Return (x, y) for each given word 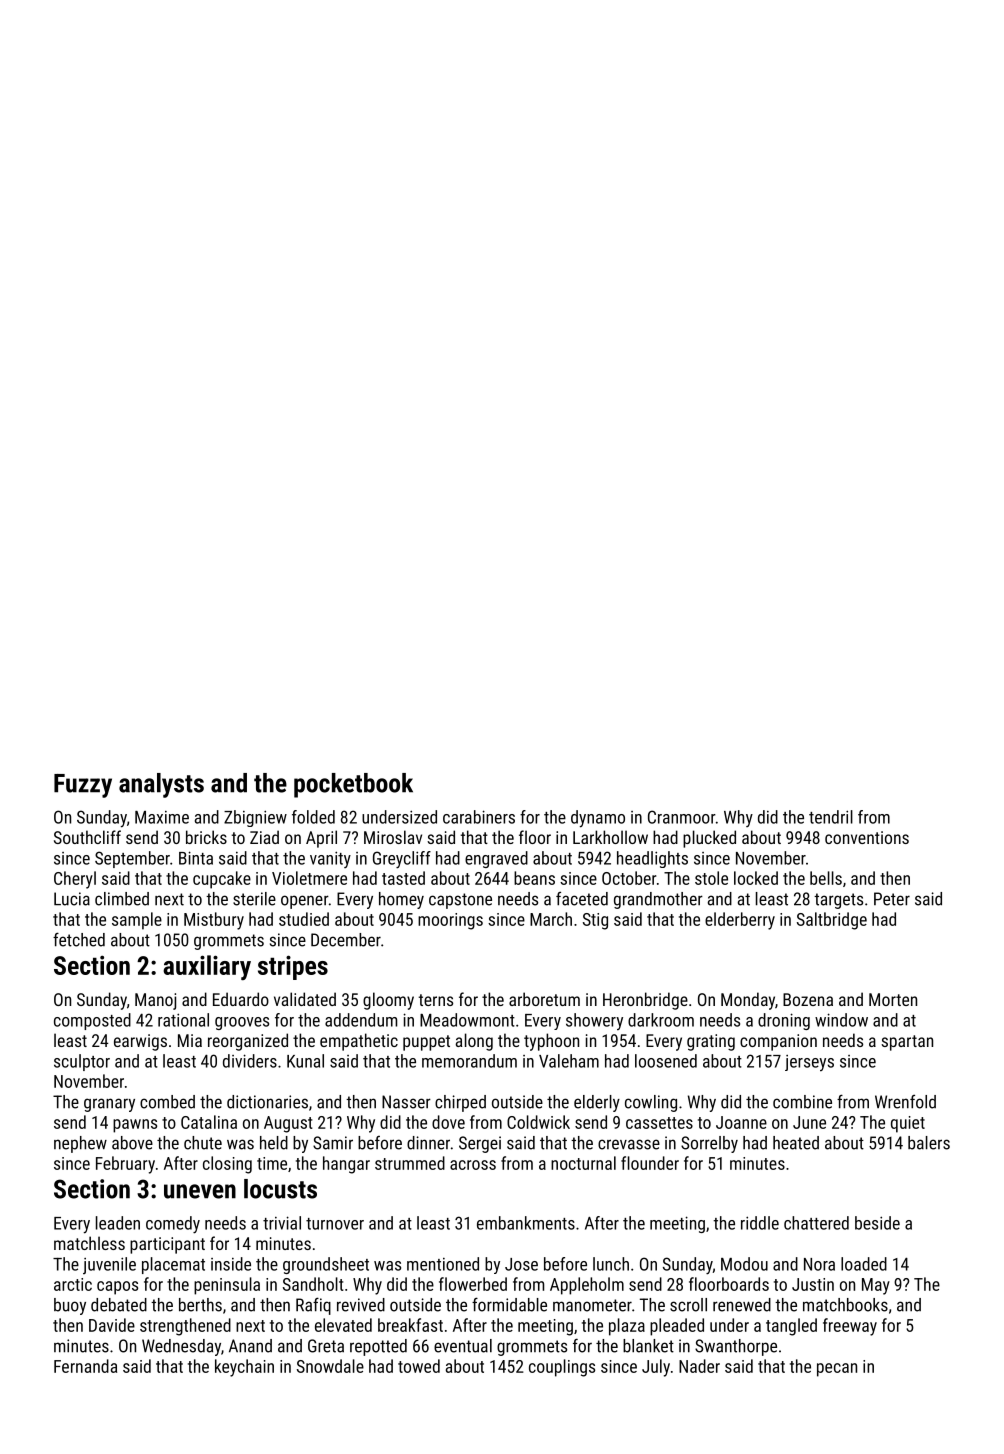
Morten (893, 999)
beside (877, 1223)
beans (534, 878)
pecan (837, 1370)
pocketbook (353, 785)
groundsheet (326, 1265)
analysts (161, 785)
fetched (79, 939)
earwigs (140, 1042)
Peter (892, 899)
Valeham (569, 1061)
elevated (343, 1325)
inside (231, 1264)
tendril (831, 817)
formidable (509, 1304)
